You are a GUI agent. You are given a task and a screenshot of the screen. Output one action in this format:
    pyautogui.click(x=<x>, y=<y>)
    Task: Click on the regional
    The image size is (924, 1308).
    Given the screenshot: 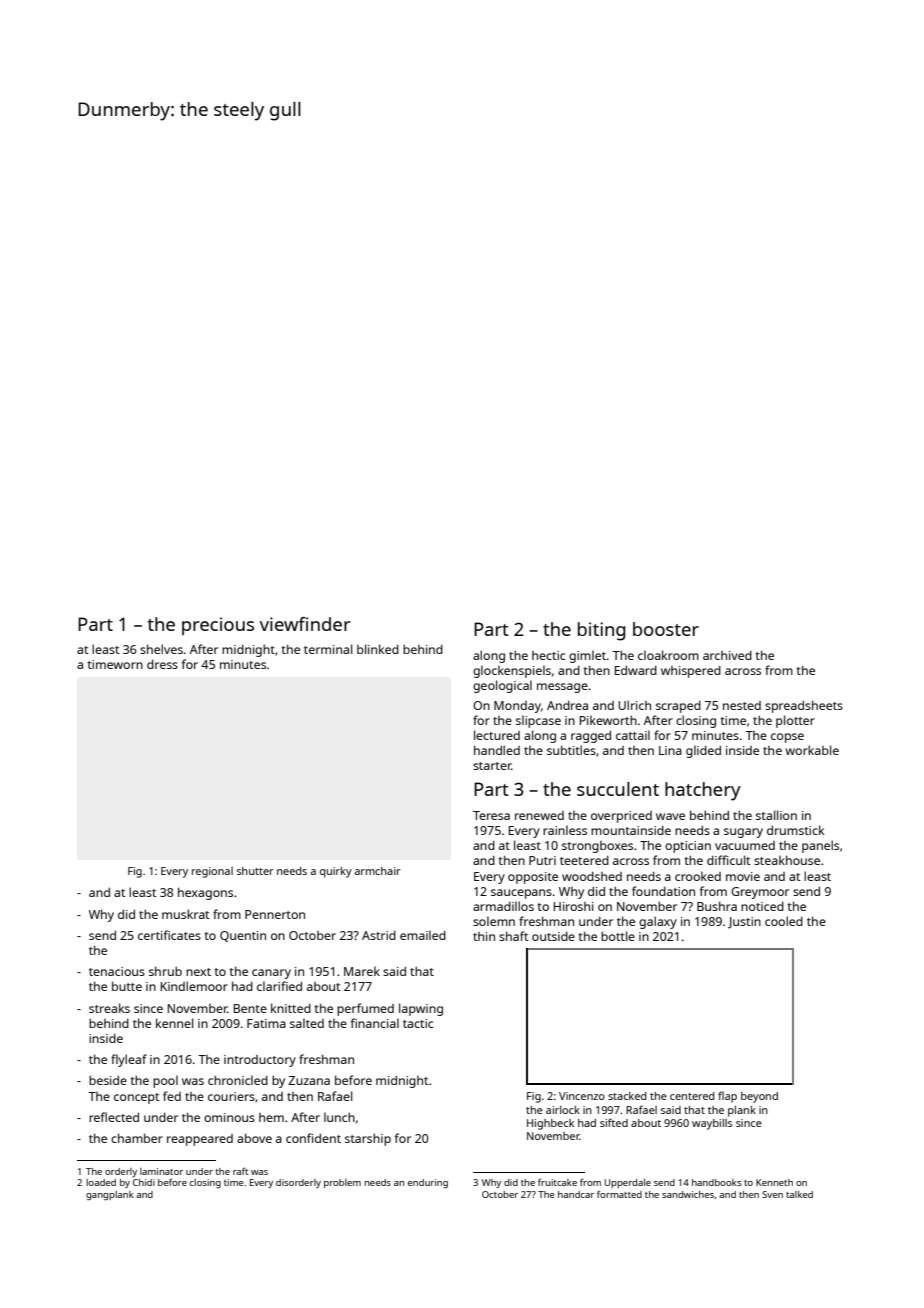 What is the action you would take?
    pyautogui.click(x=212, y=872)
